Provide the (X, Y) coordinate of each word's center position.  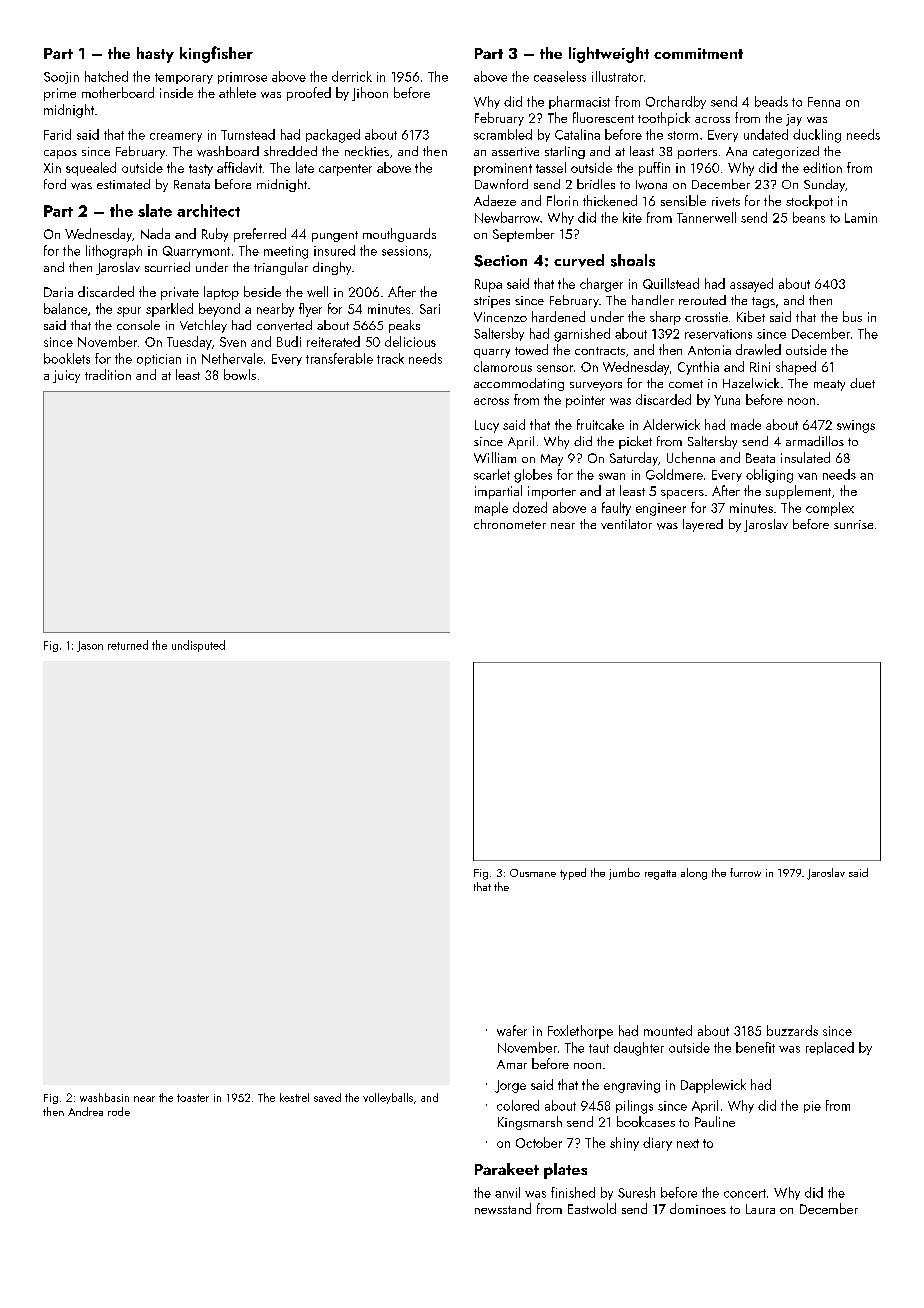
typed (573, 874)
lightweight (609, 55)
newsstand (503, 1208)
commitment (698, 53)
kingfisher (216, 54)
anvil (507, 1192)
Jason (90, 646)
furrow (745, 872)
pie (812, 1107)
